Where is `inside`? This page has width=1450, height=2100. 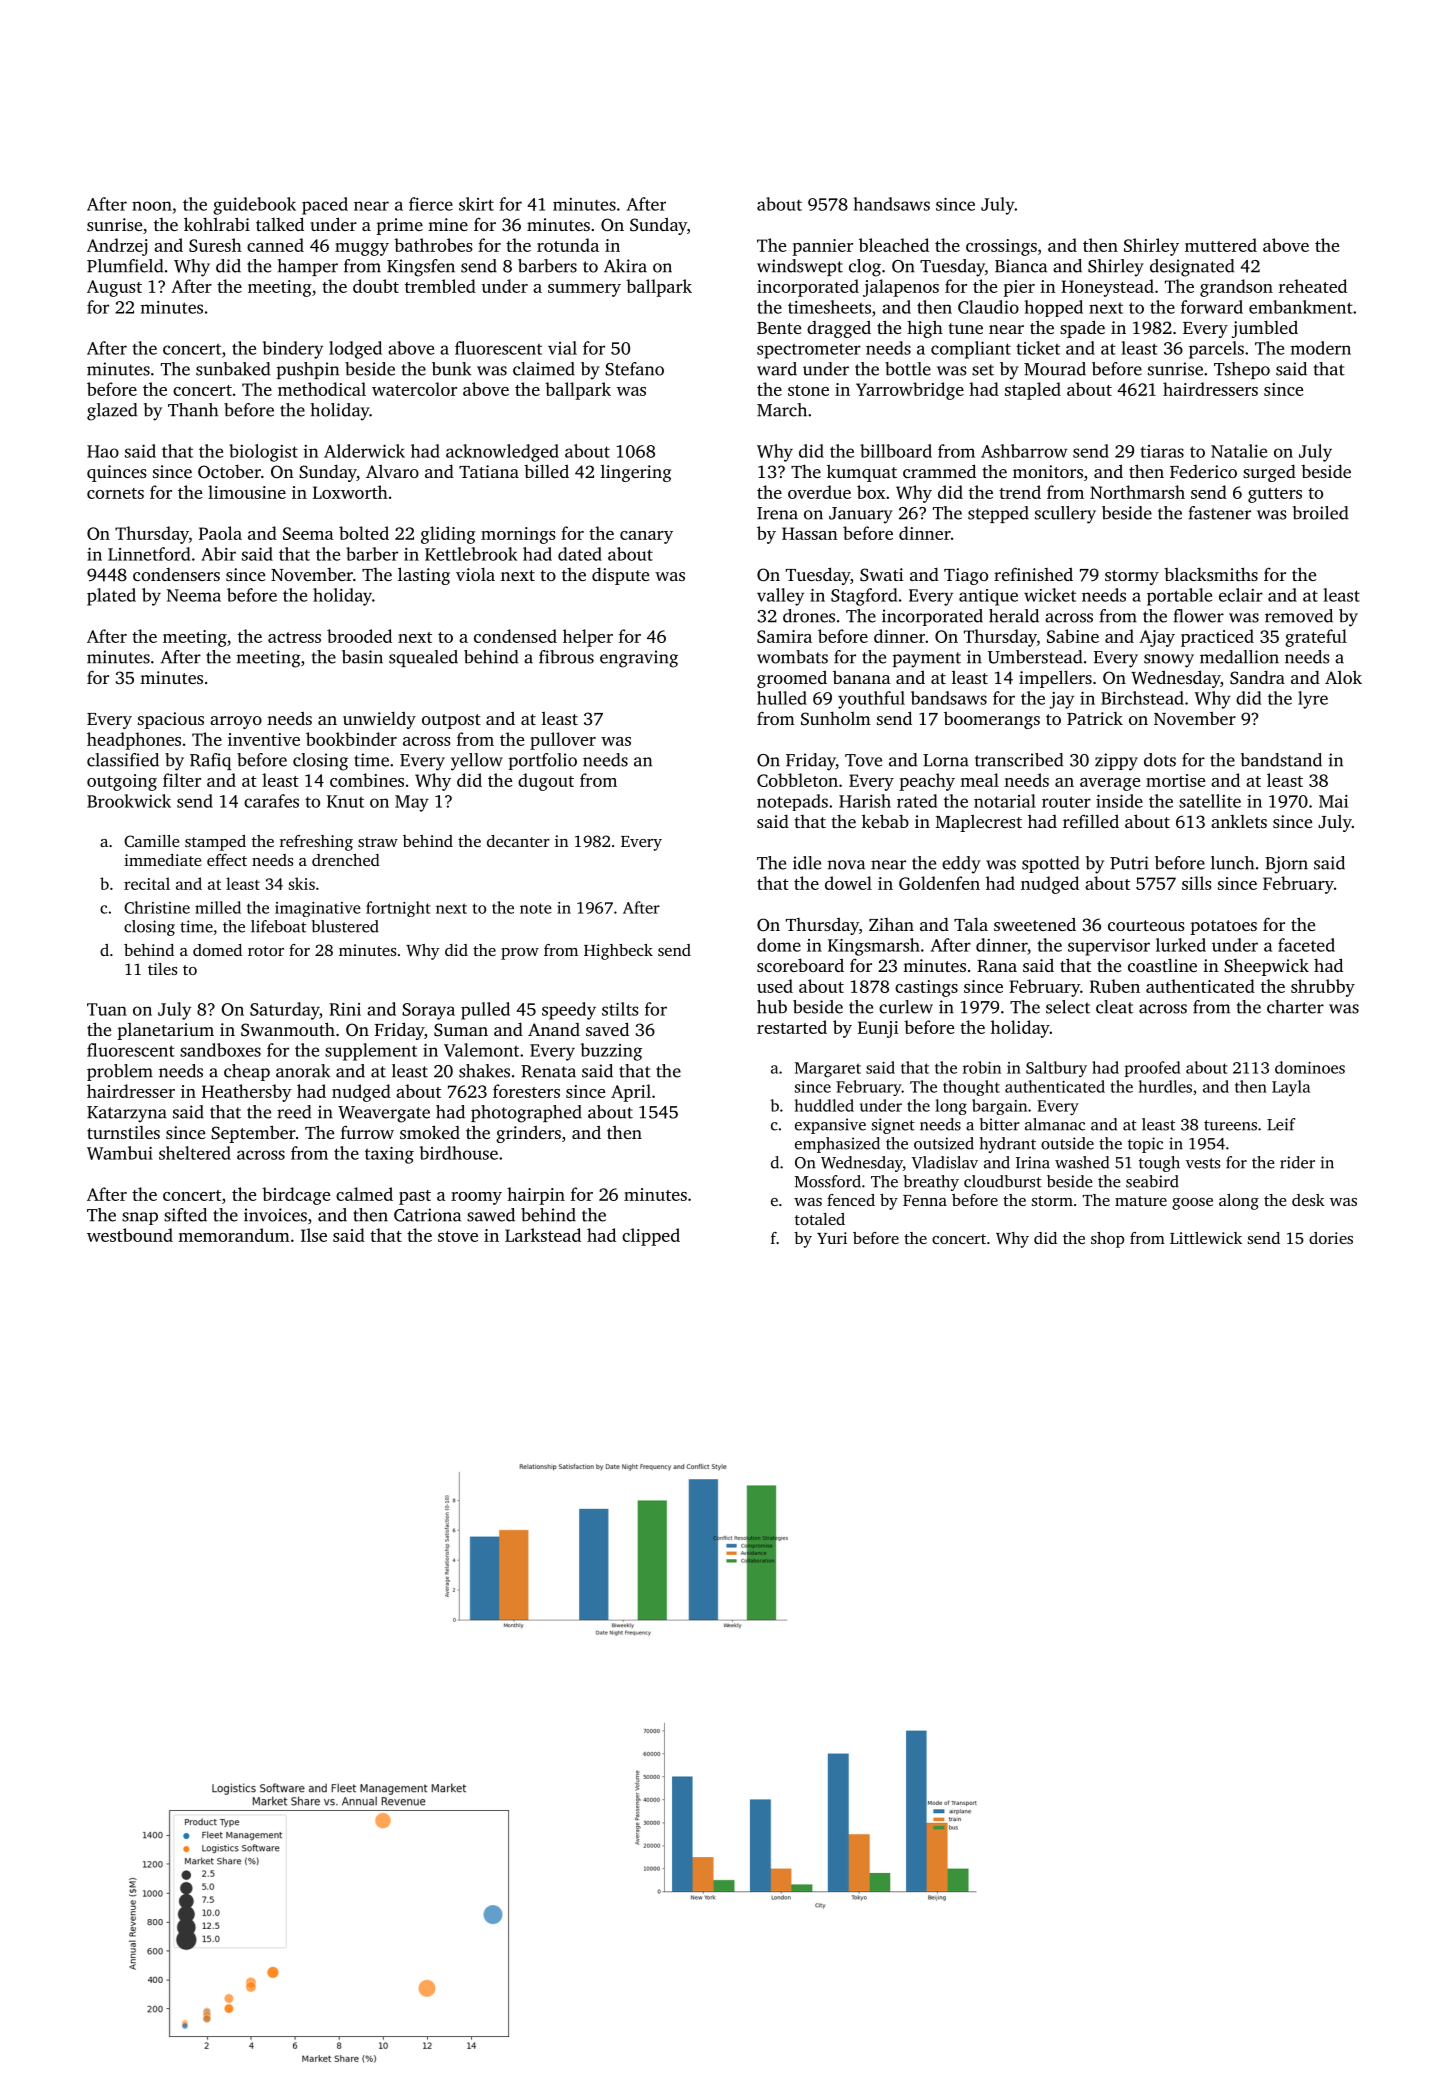 inside is located at coordinates (1119, 801).
